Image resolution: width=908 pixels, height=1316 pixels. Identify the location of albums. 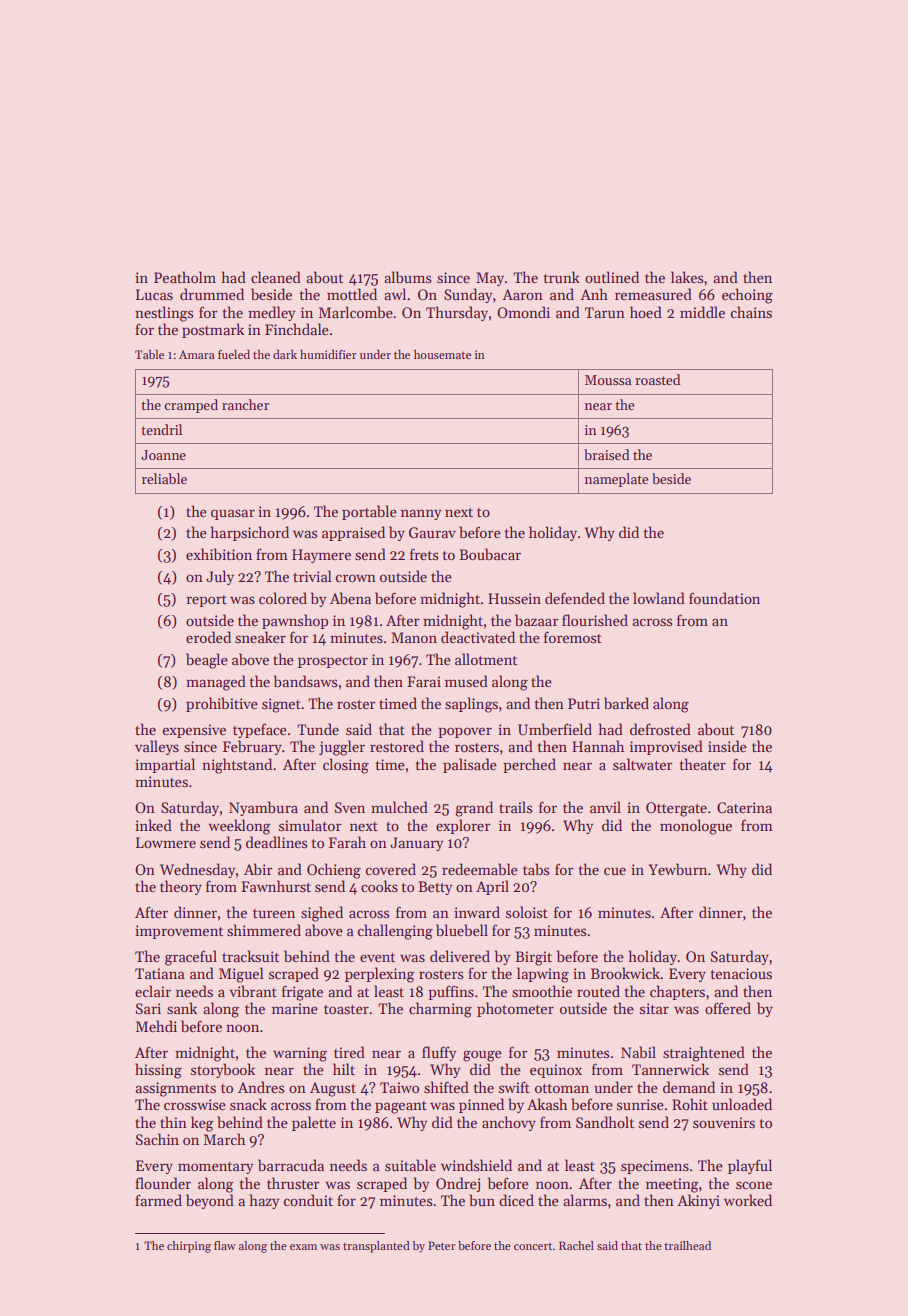
(407, 277).
